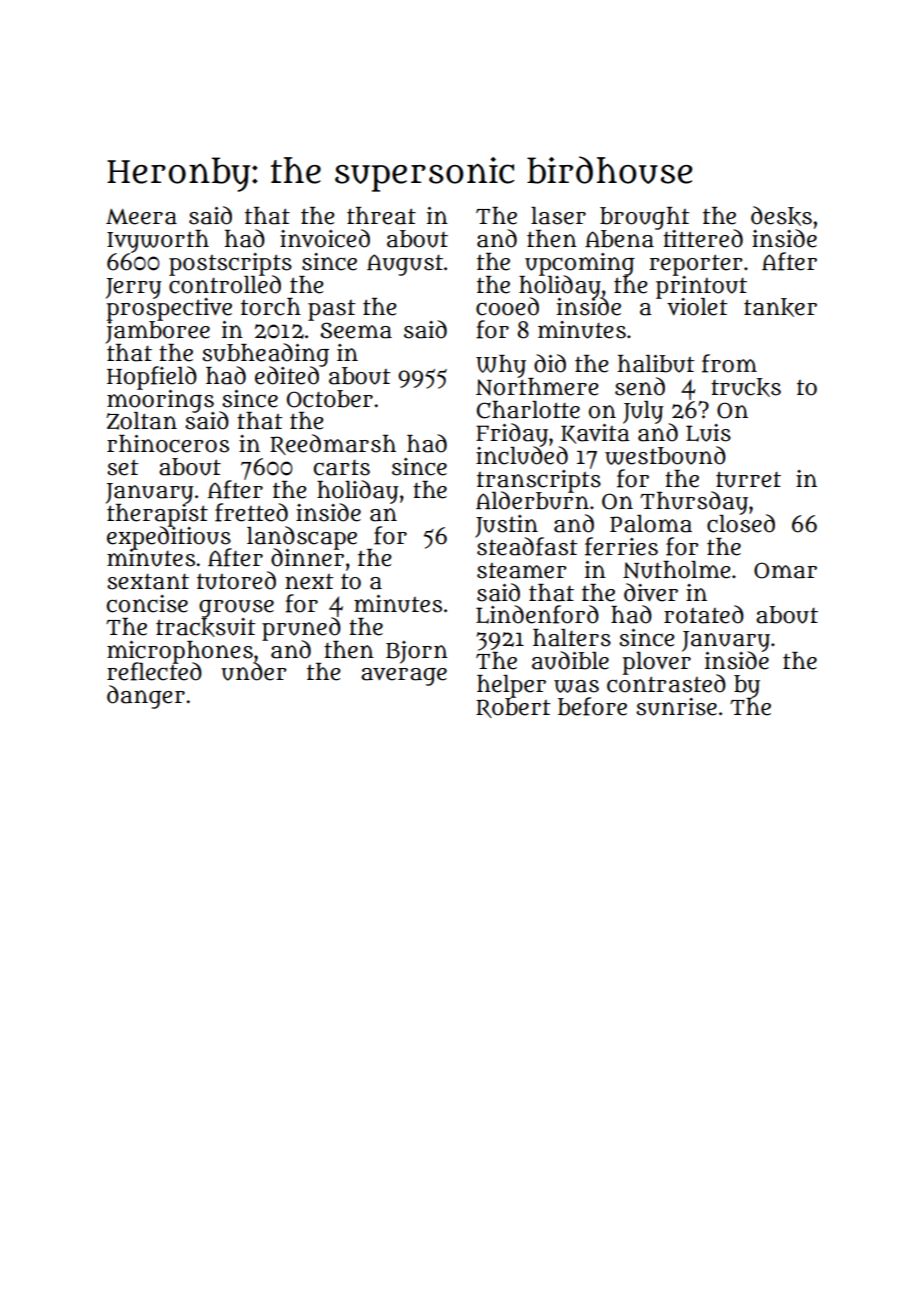  What do you see at coordinates (325, 238) in the screenshot?
I see `invoiced` at bounding box center [325, 238].
